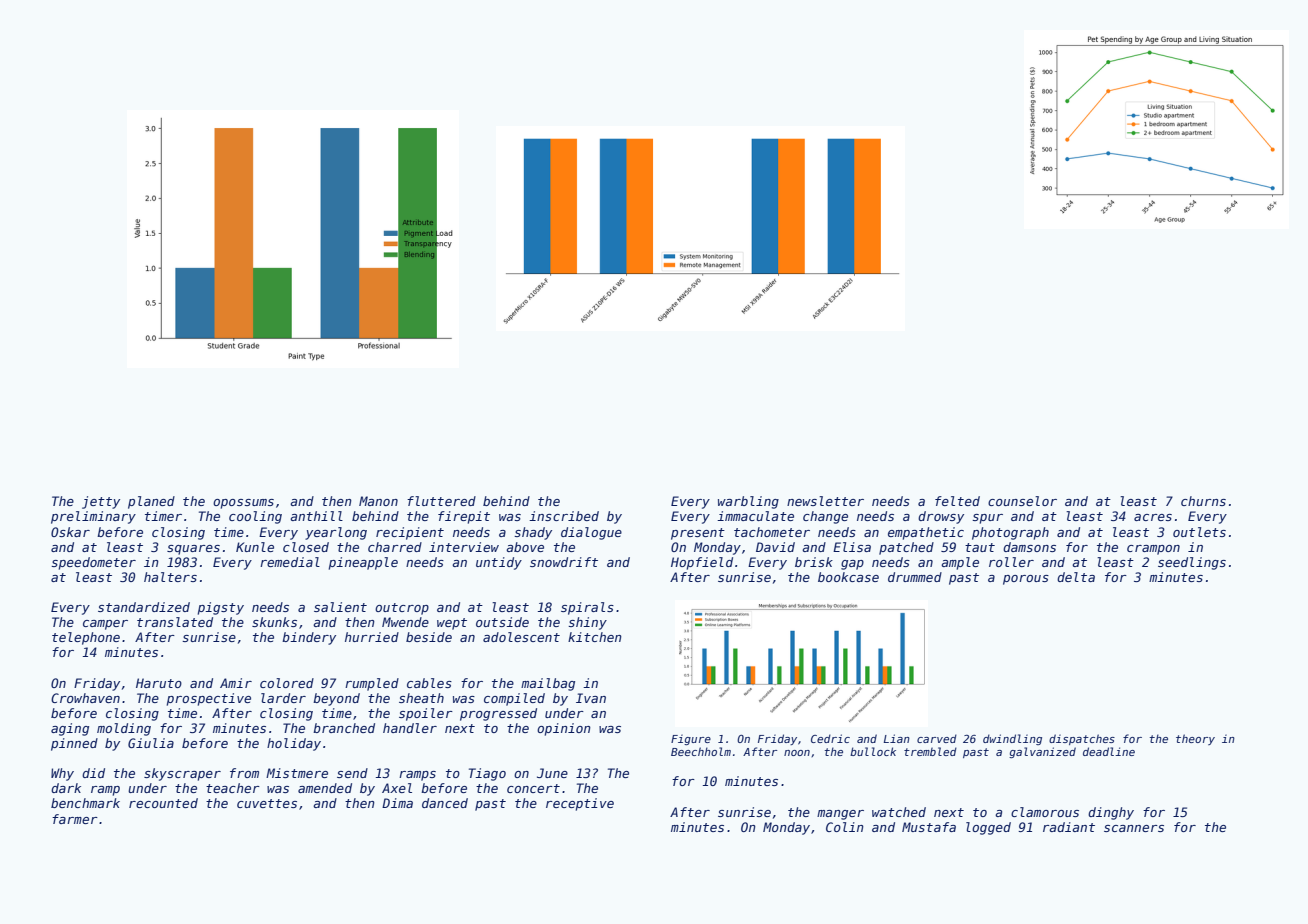 This page has height=924, width=1308. I want to click on porous, so click(1026, 580).
